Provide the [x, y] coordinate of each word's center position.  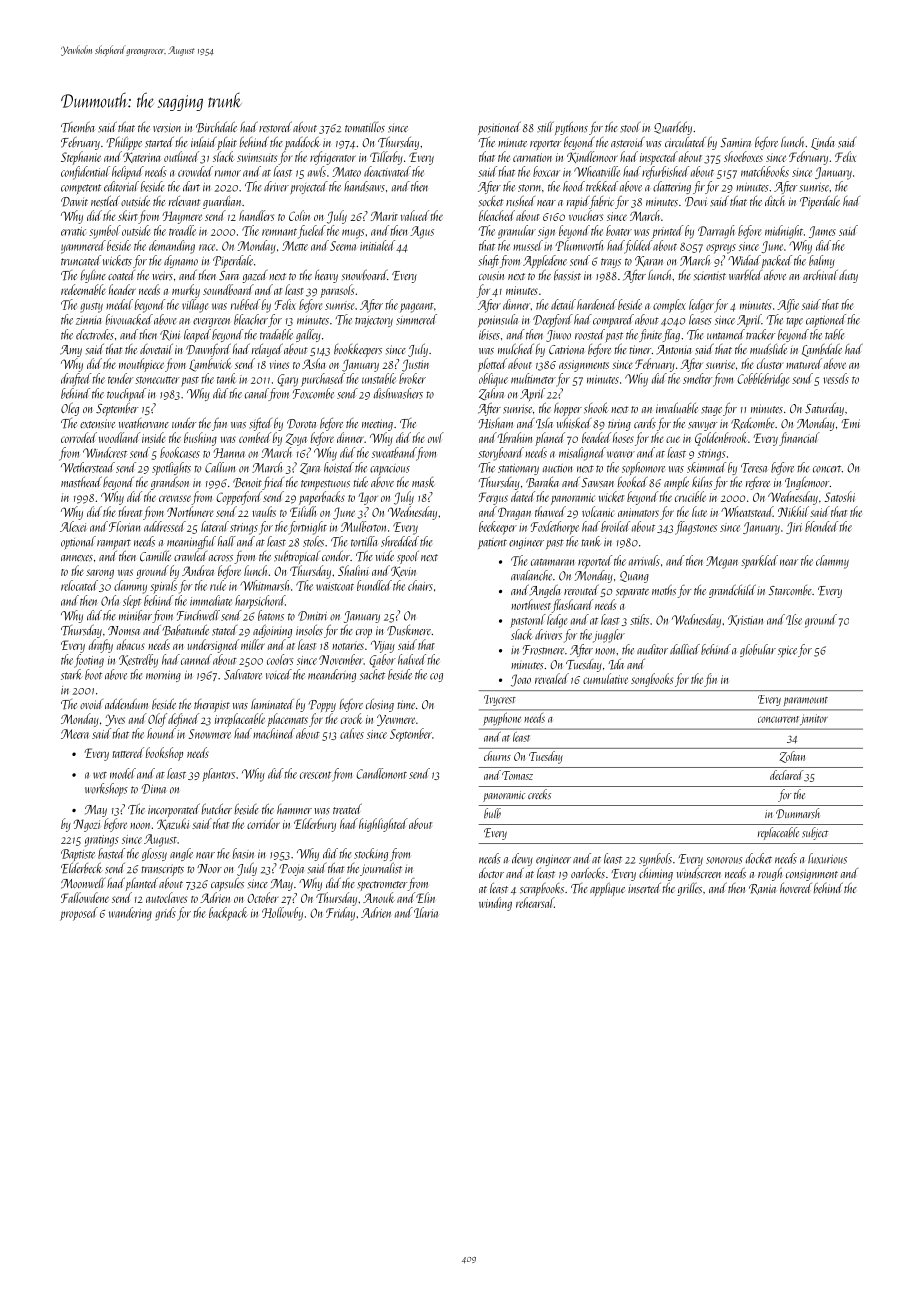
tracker [760, 334]
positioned [499, 128]
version [167, 128]
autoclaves [166, 897]
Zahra [491, 394]
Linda [823, 143]
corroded [79, 437]
